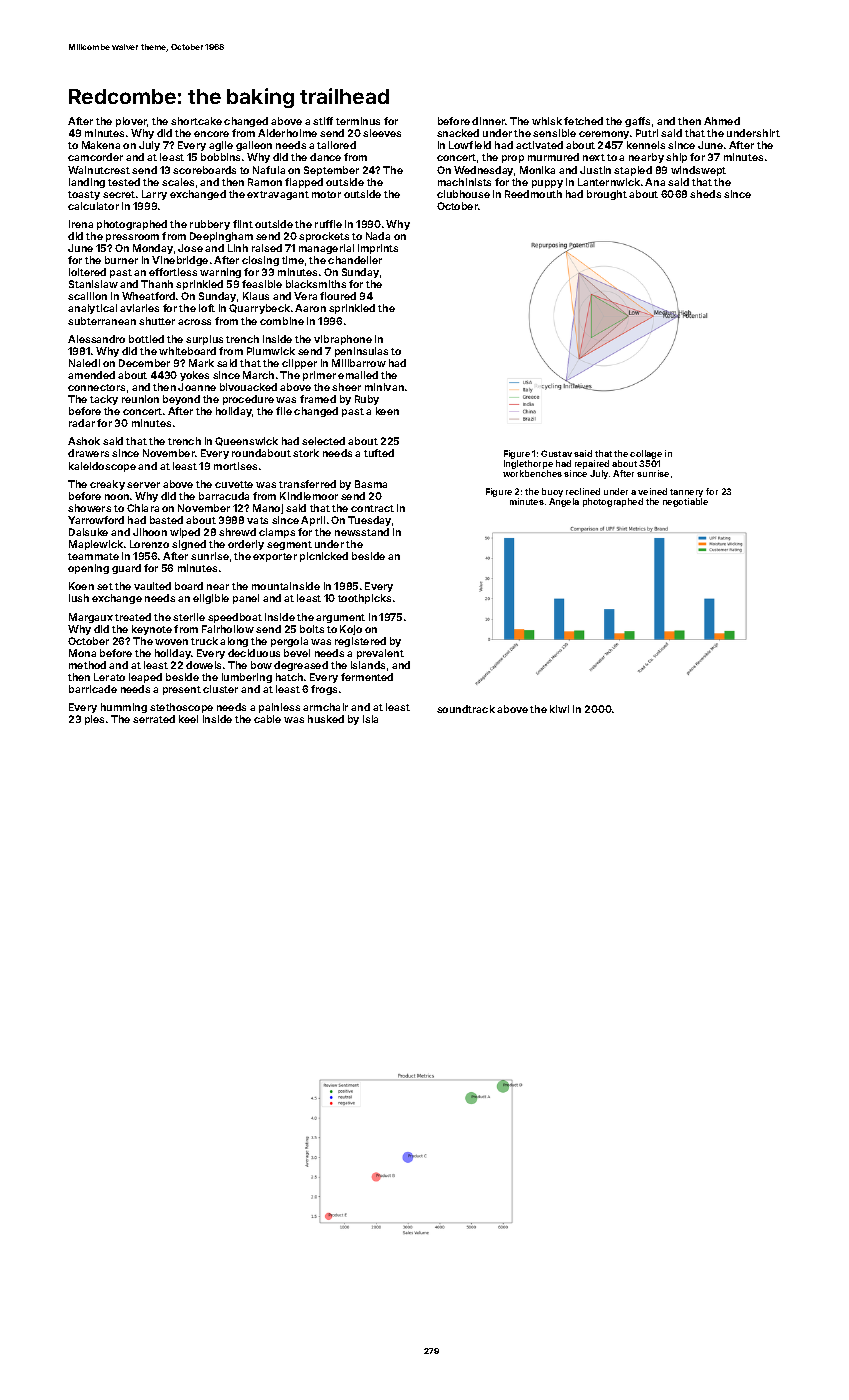 This image has width=849, height=1400. I want to click on flint, so click(243, 224).
